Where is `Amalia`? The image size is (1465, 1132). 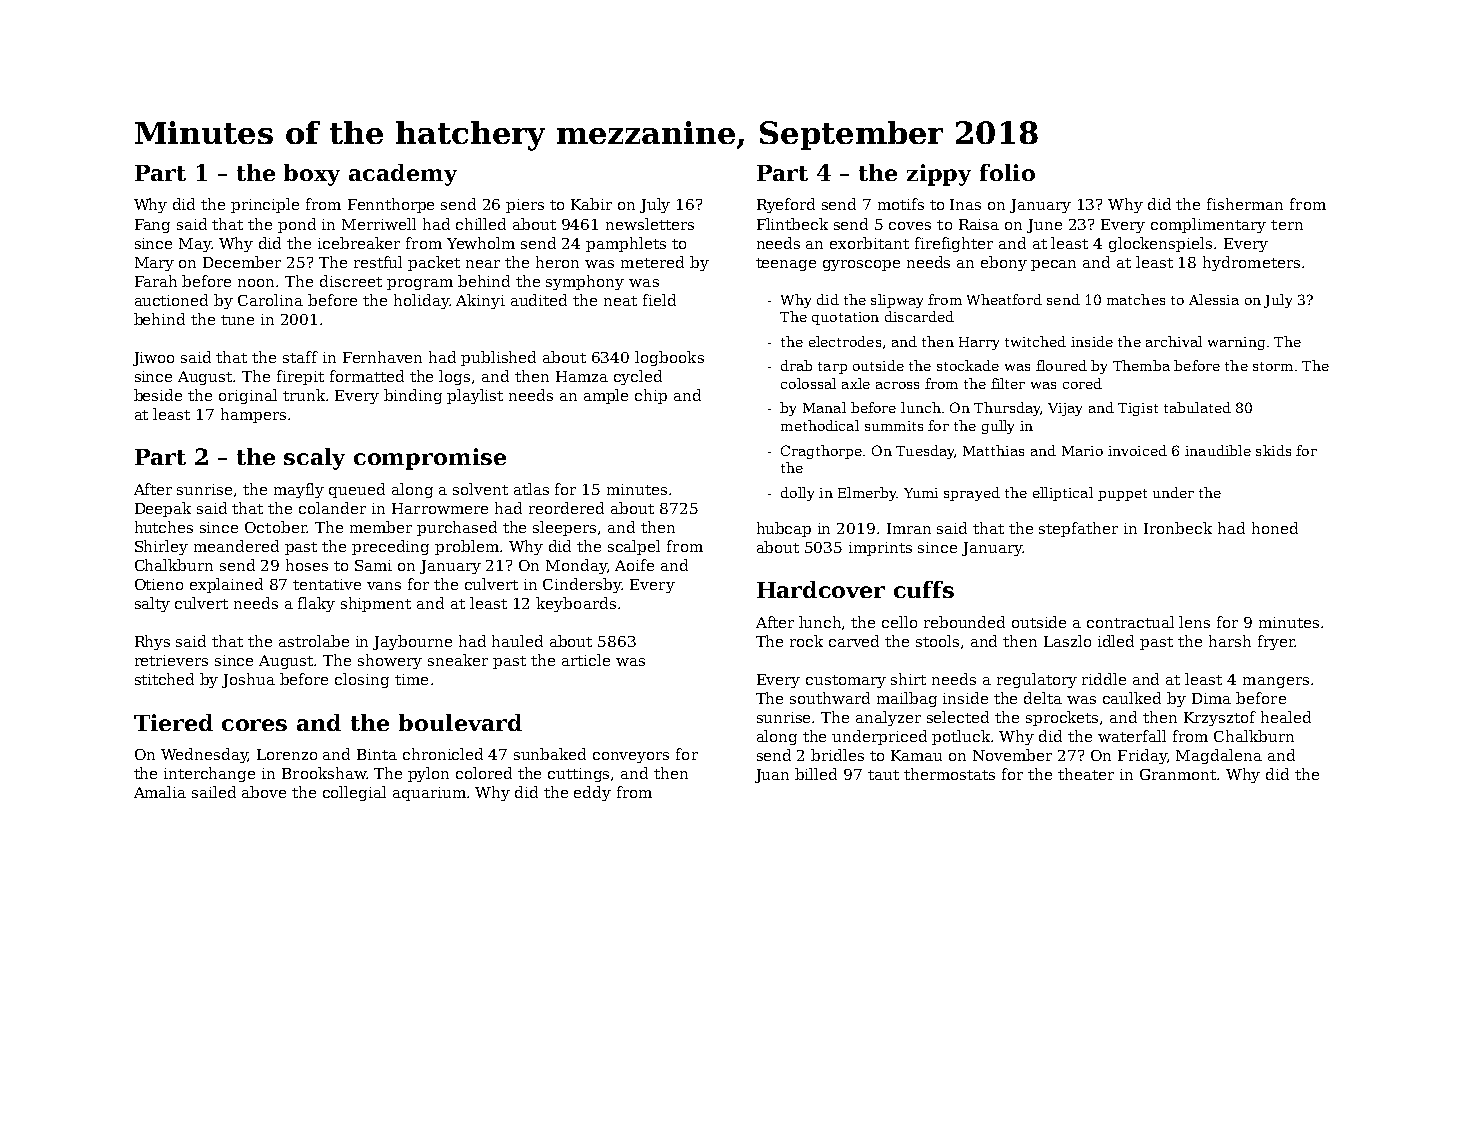 Amalia is located at coordinates (160, 792).
